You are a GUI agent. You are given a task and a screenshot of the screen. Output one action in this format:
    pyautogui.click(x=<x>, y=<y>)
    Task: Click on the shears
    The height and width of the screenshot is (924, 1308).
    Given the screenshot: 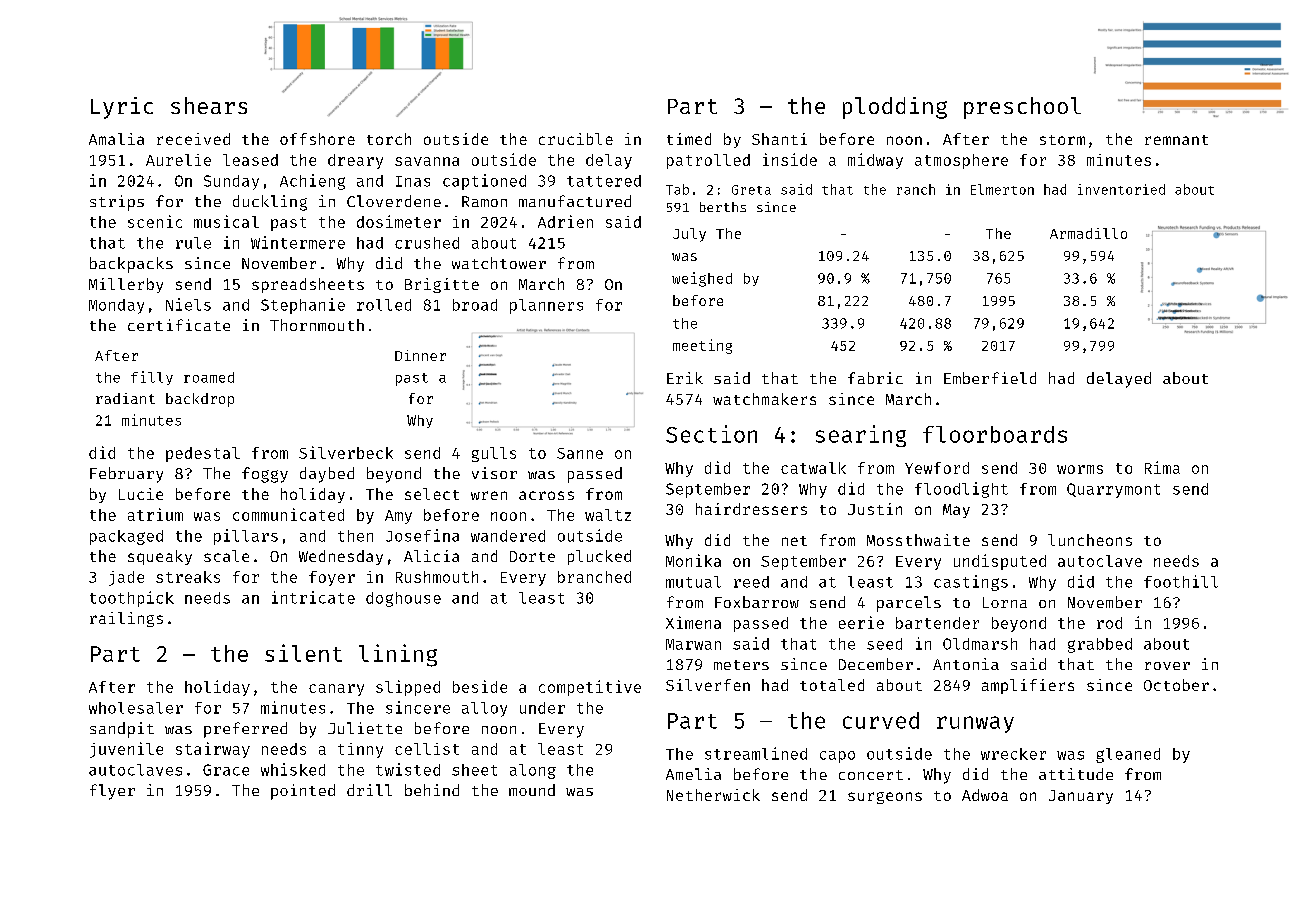 What is the action you would take?
    pyautogui.click(x=209, y=105)
